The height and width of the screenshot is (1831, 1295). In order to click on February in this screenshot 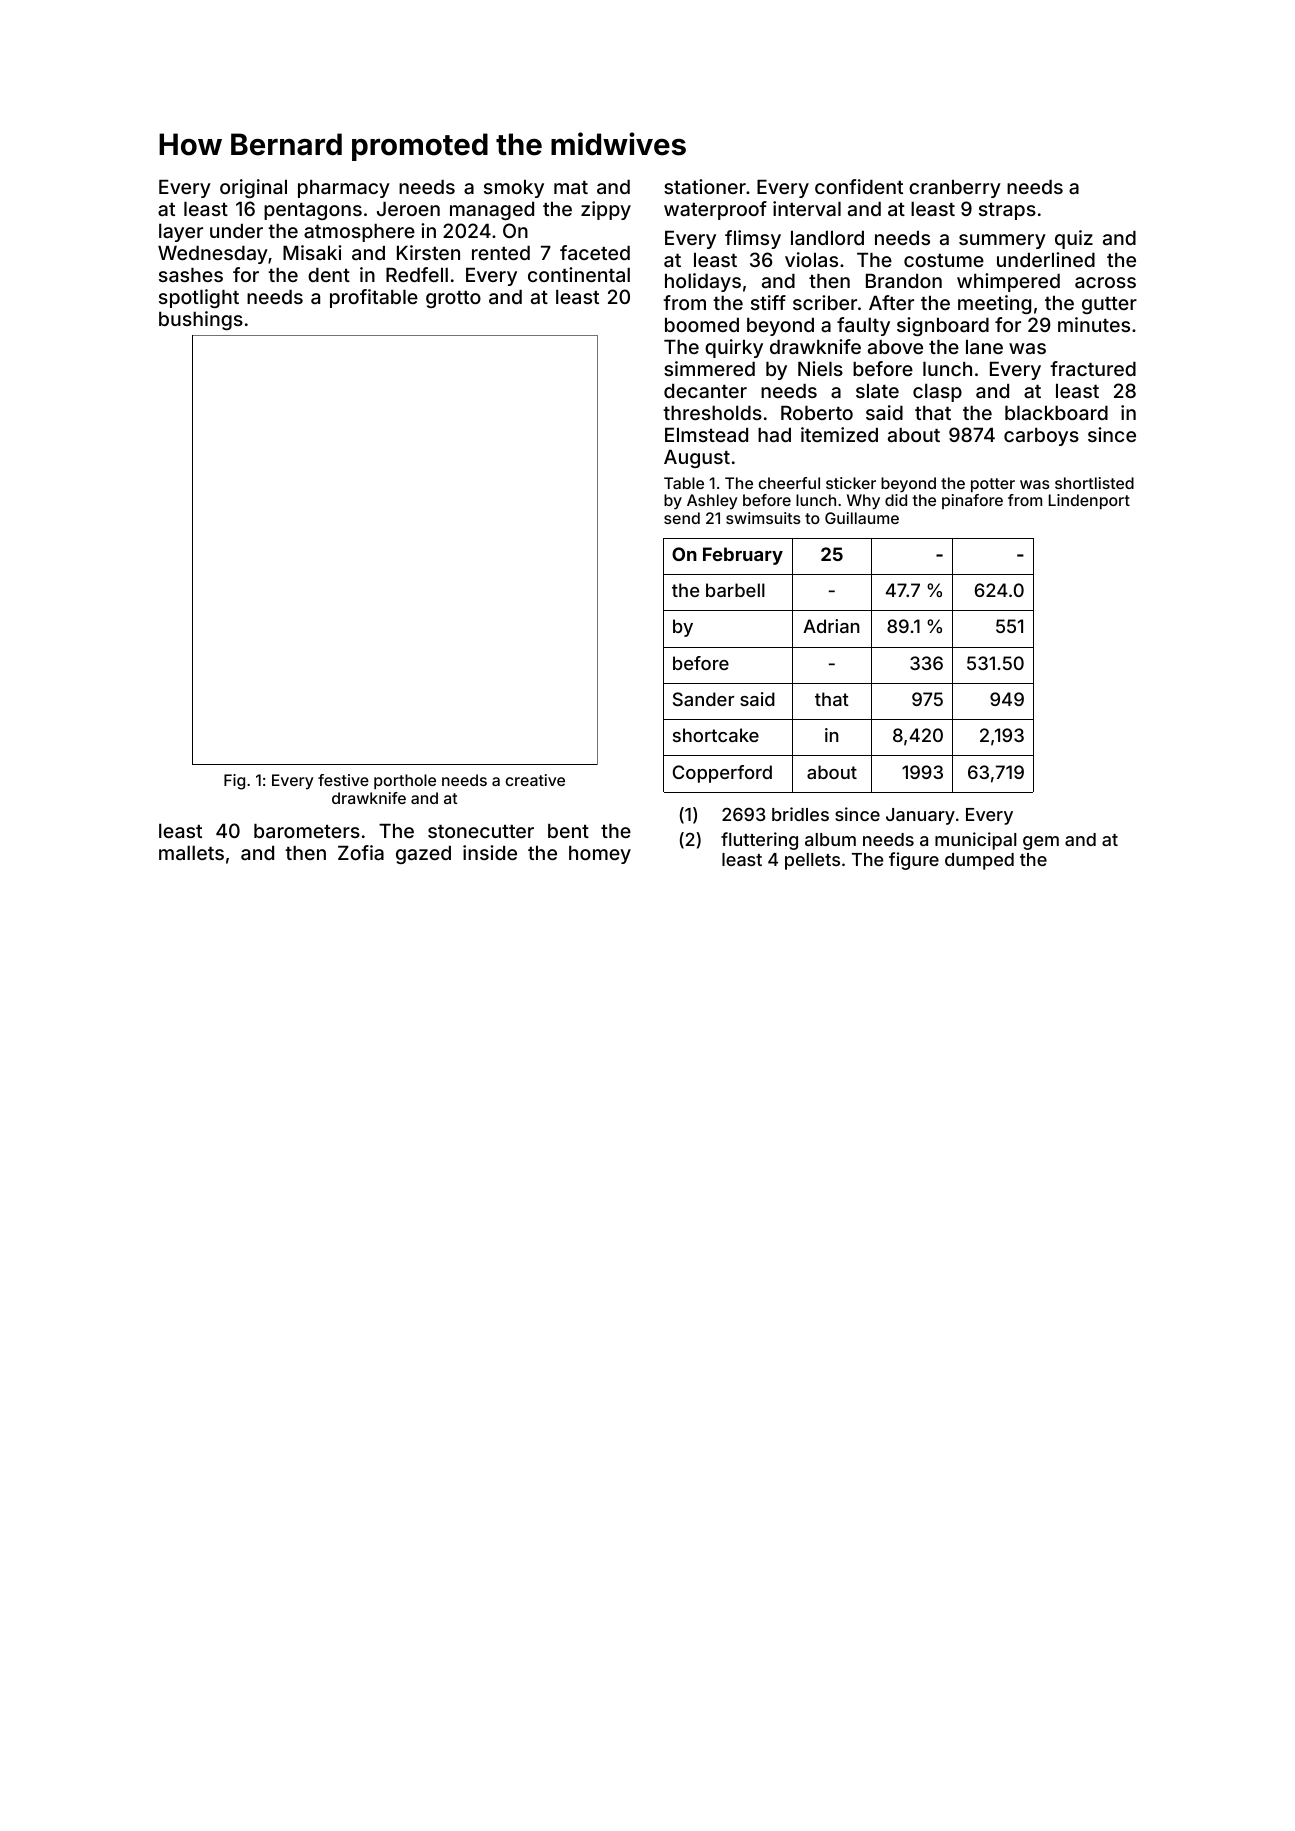, I will do `click(743, 556)`.
